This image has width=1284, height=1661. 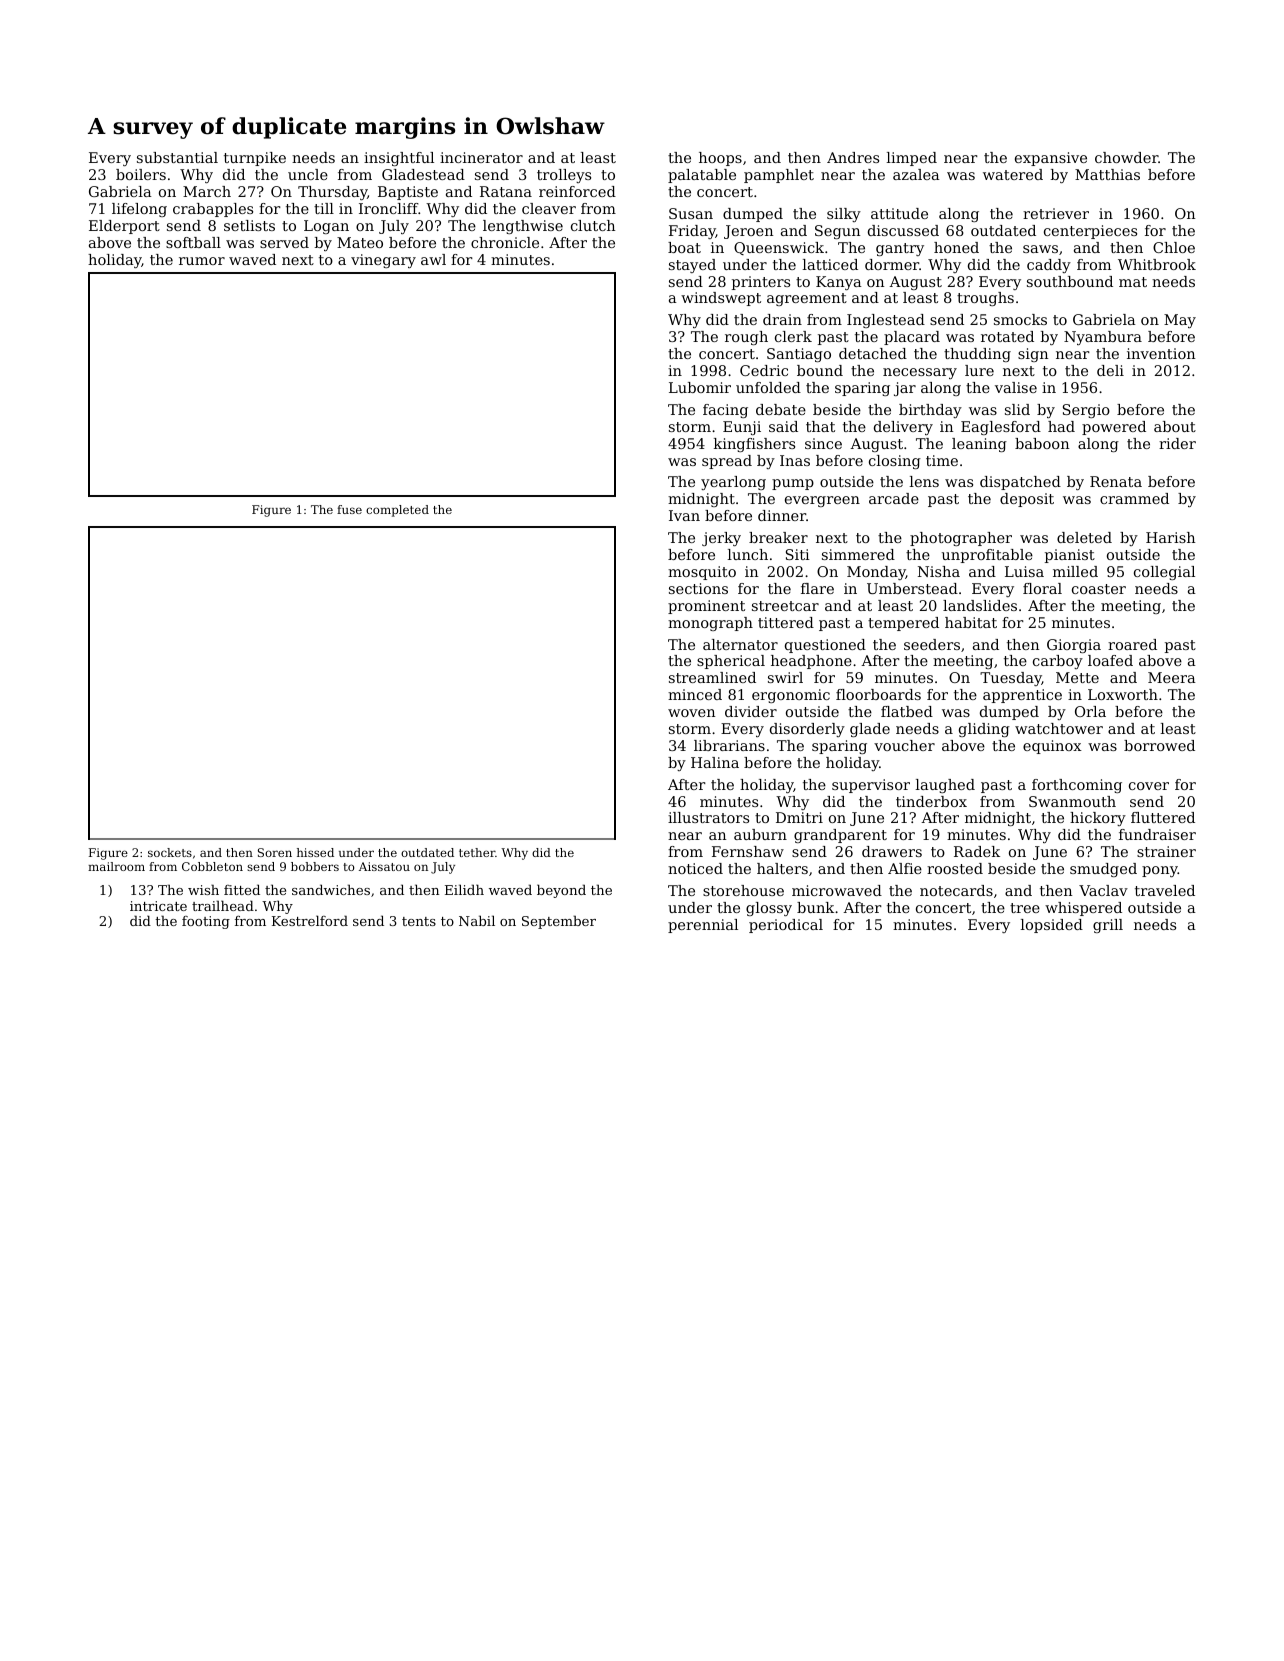 What do you see at coordinates (961, 539) in the image?
I see `photographer` at bounding box center [961, 539].
